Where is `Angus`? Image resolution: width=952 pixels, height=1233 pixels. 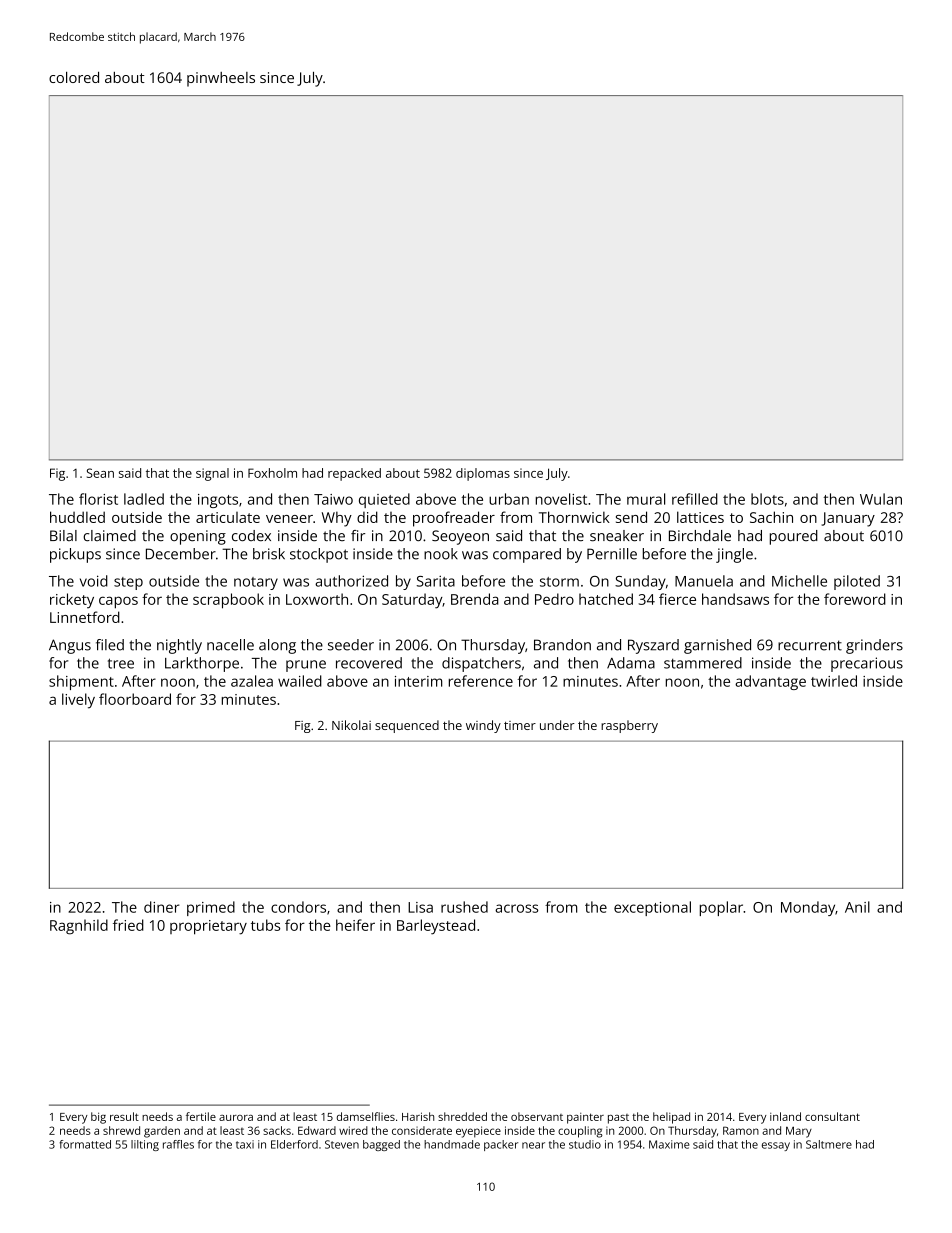
Angus is located at coordinates (70, 646).
